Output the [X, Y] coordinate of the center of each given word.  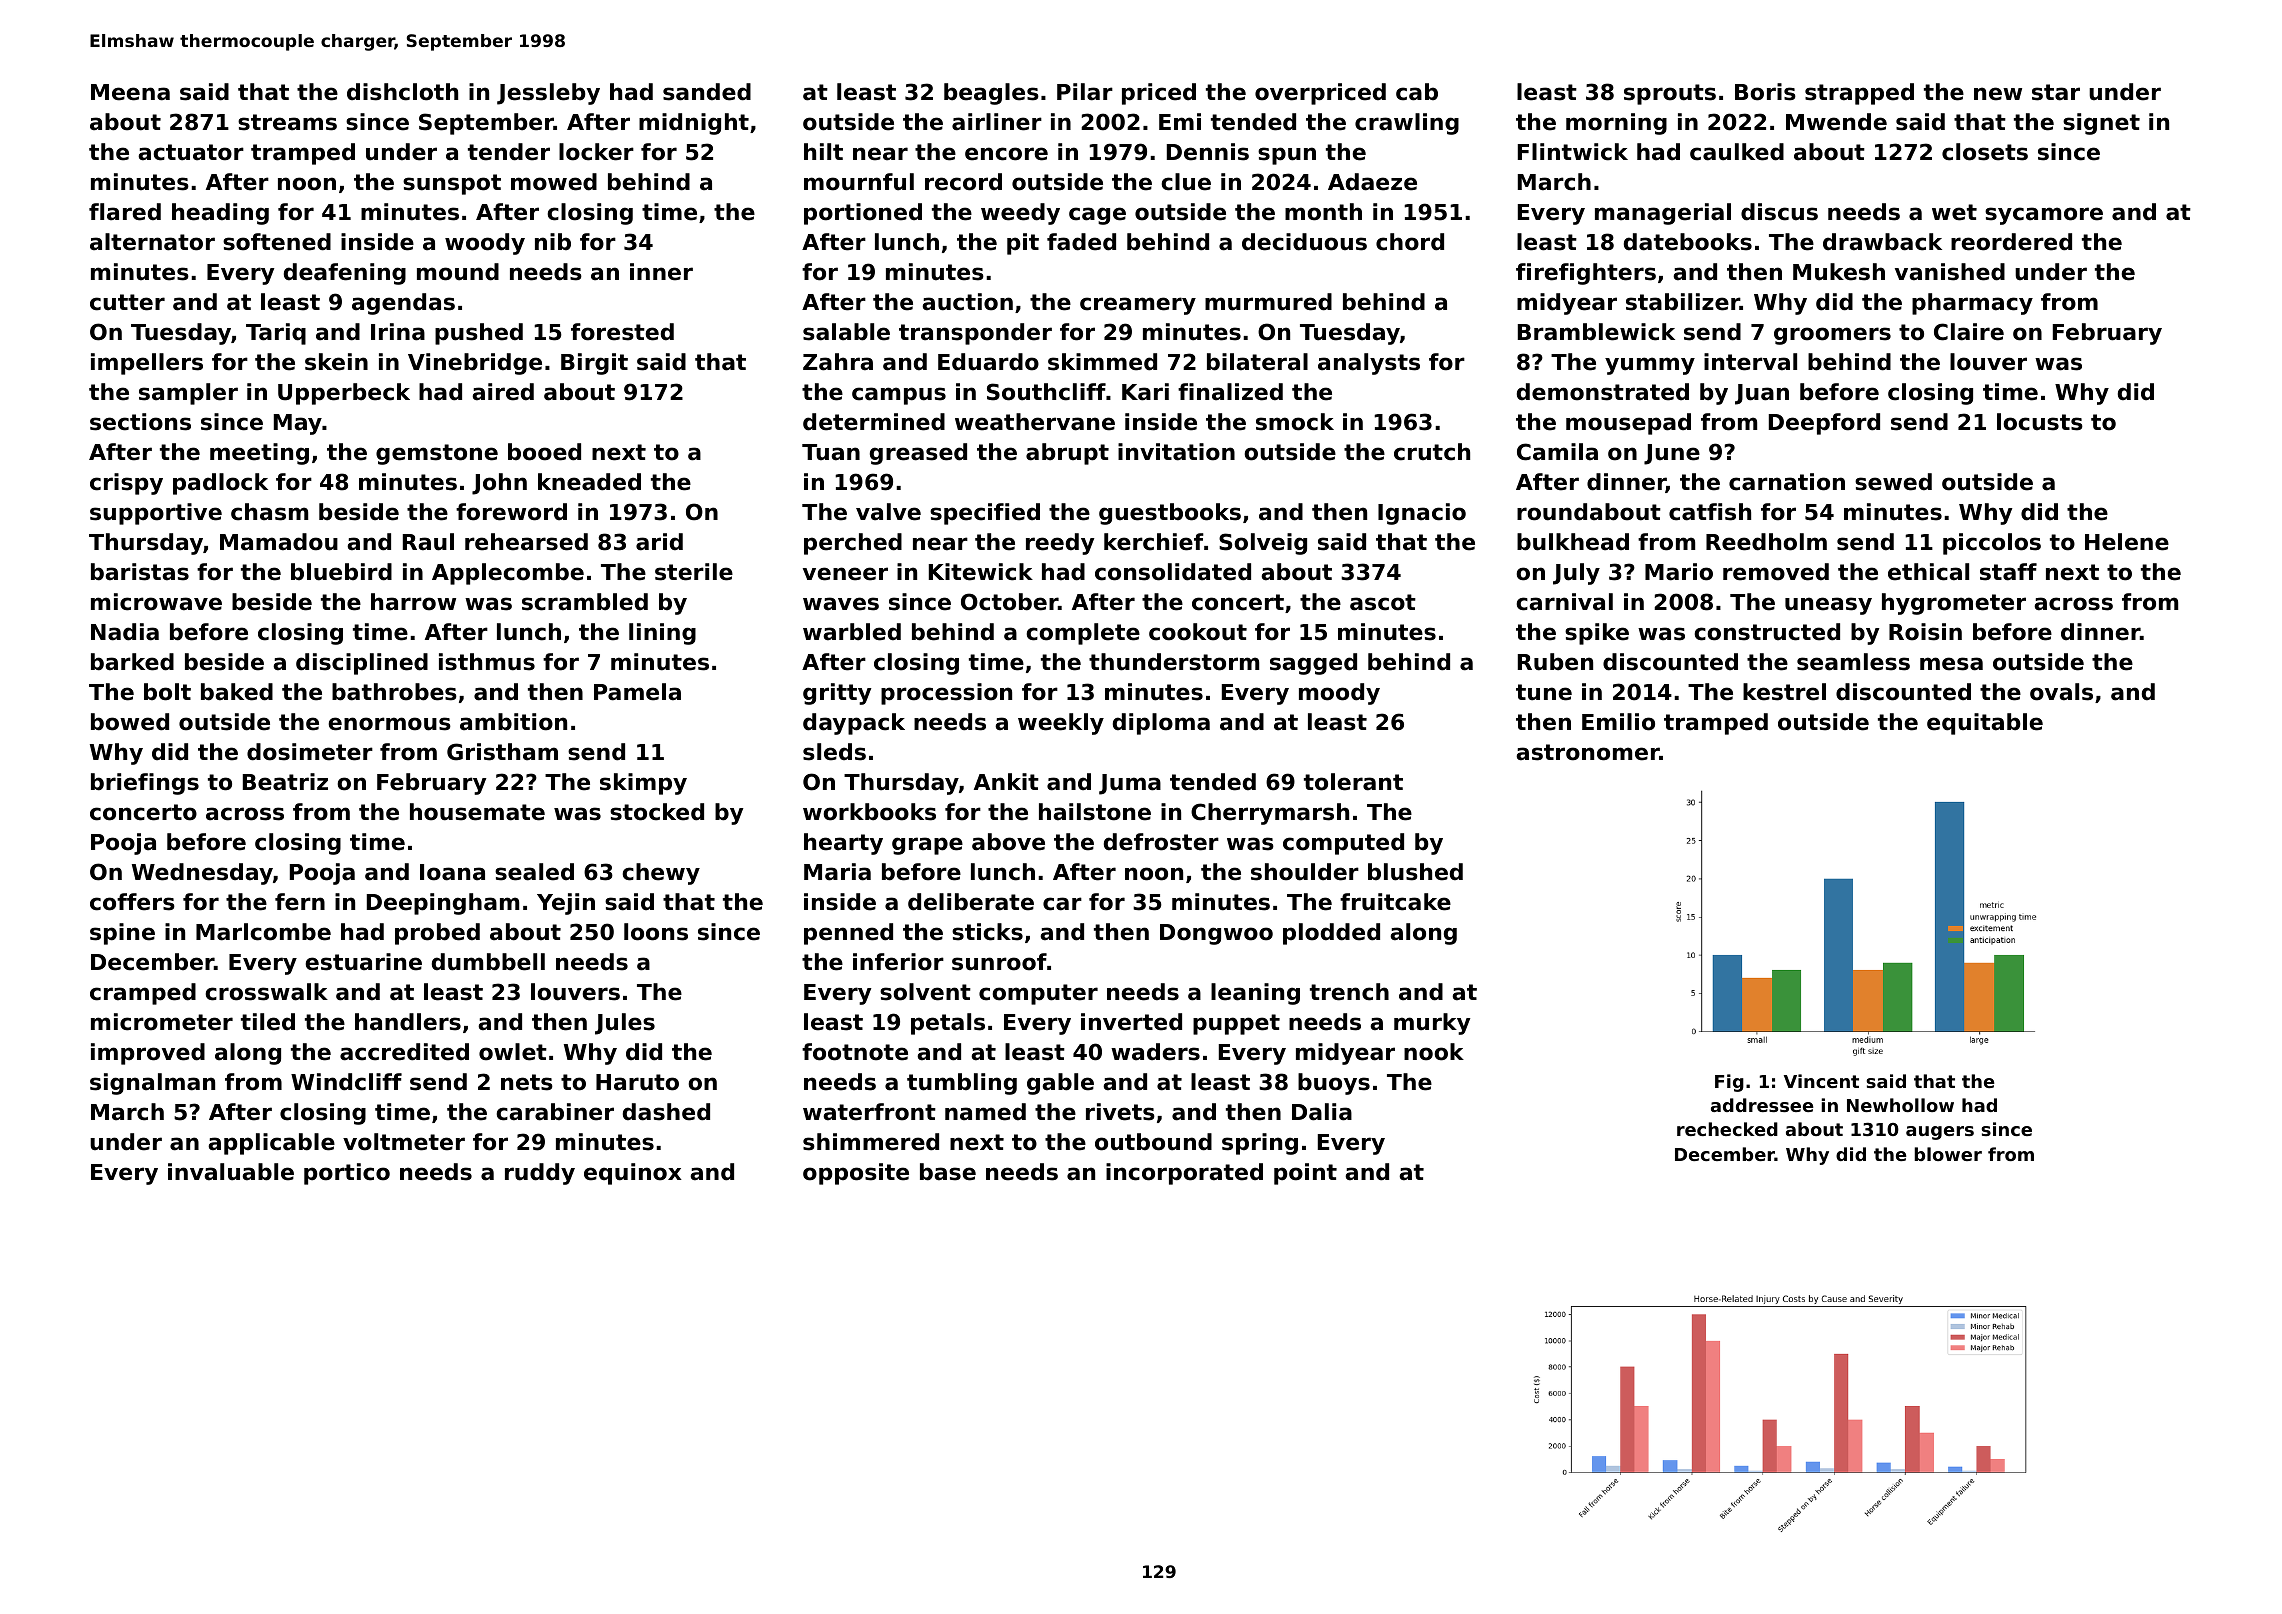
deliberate [971, 902]
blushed [1415, 872]
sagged [1313, 664]
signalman [152, 1084]
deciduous [1304, 242]
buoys [1334, 1084]
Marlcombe [263, 932]
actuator [191, 152]
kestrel [1784, 692]
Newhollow [1900, 1105]
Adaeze [1372, 182]
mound [458, 272]
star [2056, 92]
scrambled [585, 602]
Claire [1969, 332]
